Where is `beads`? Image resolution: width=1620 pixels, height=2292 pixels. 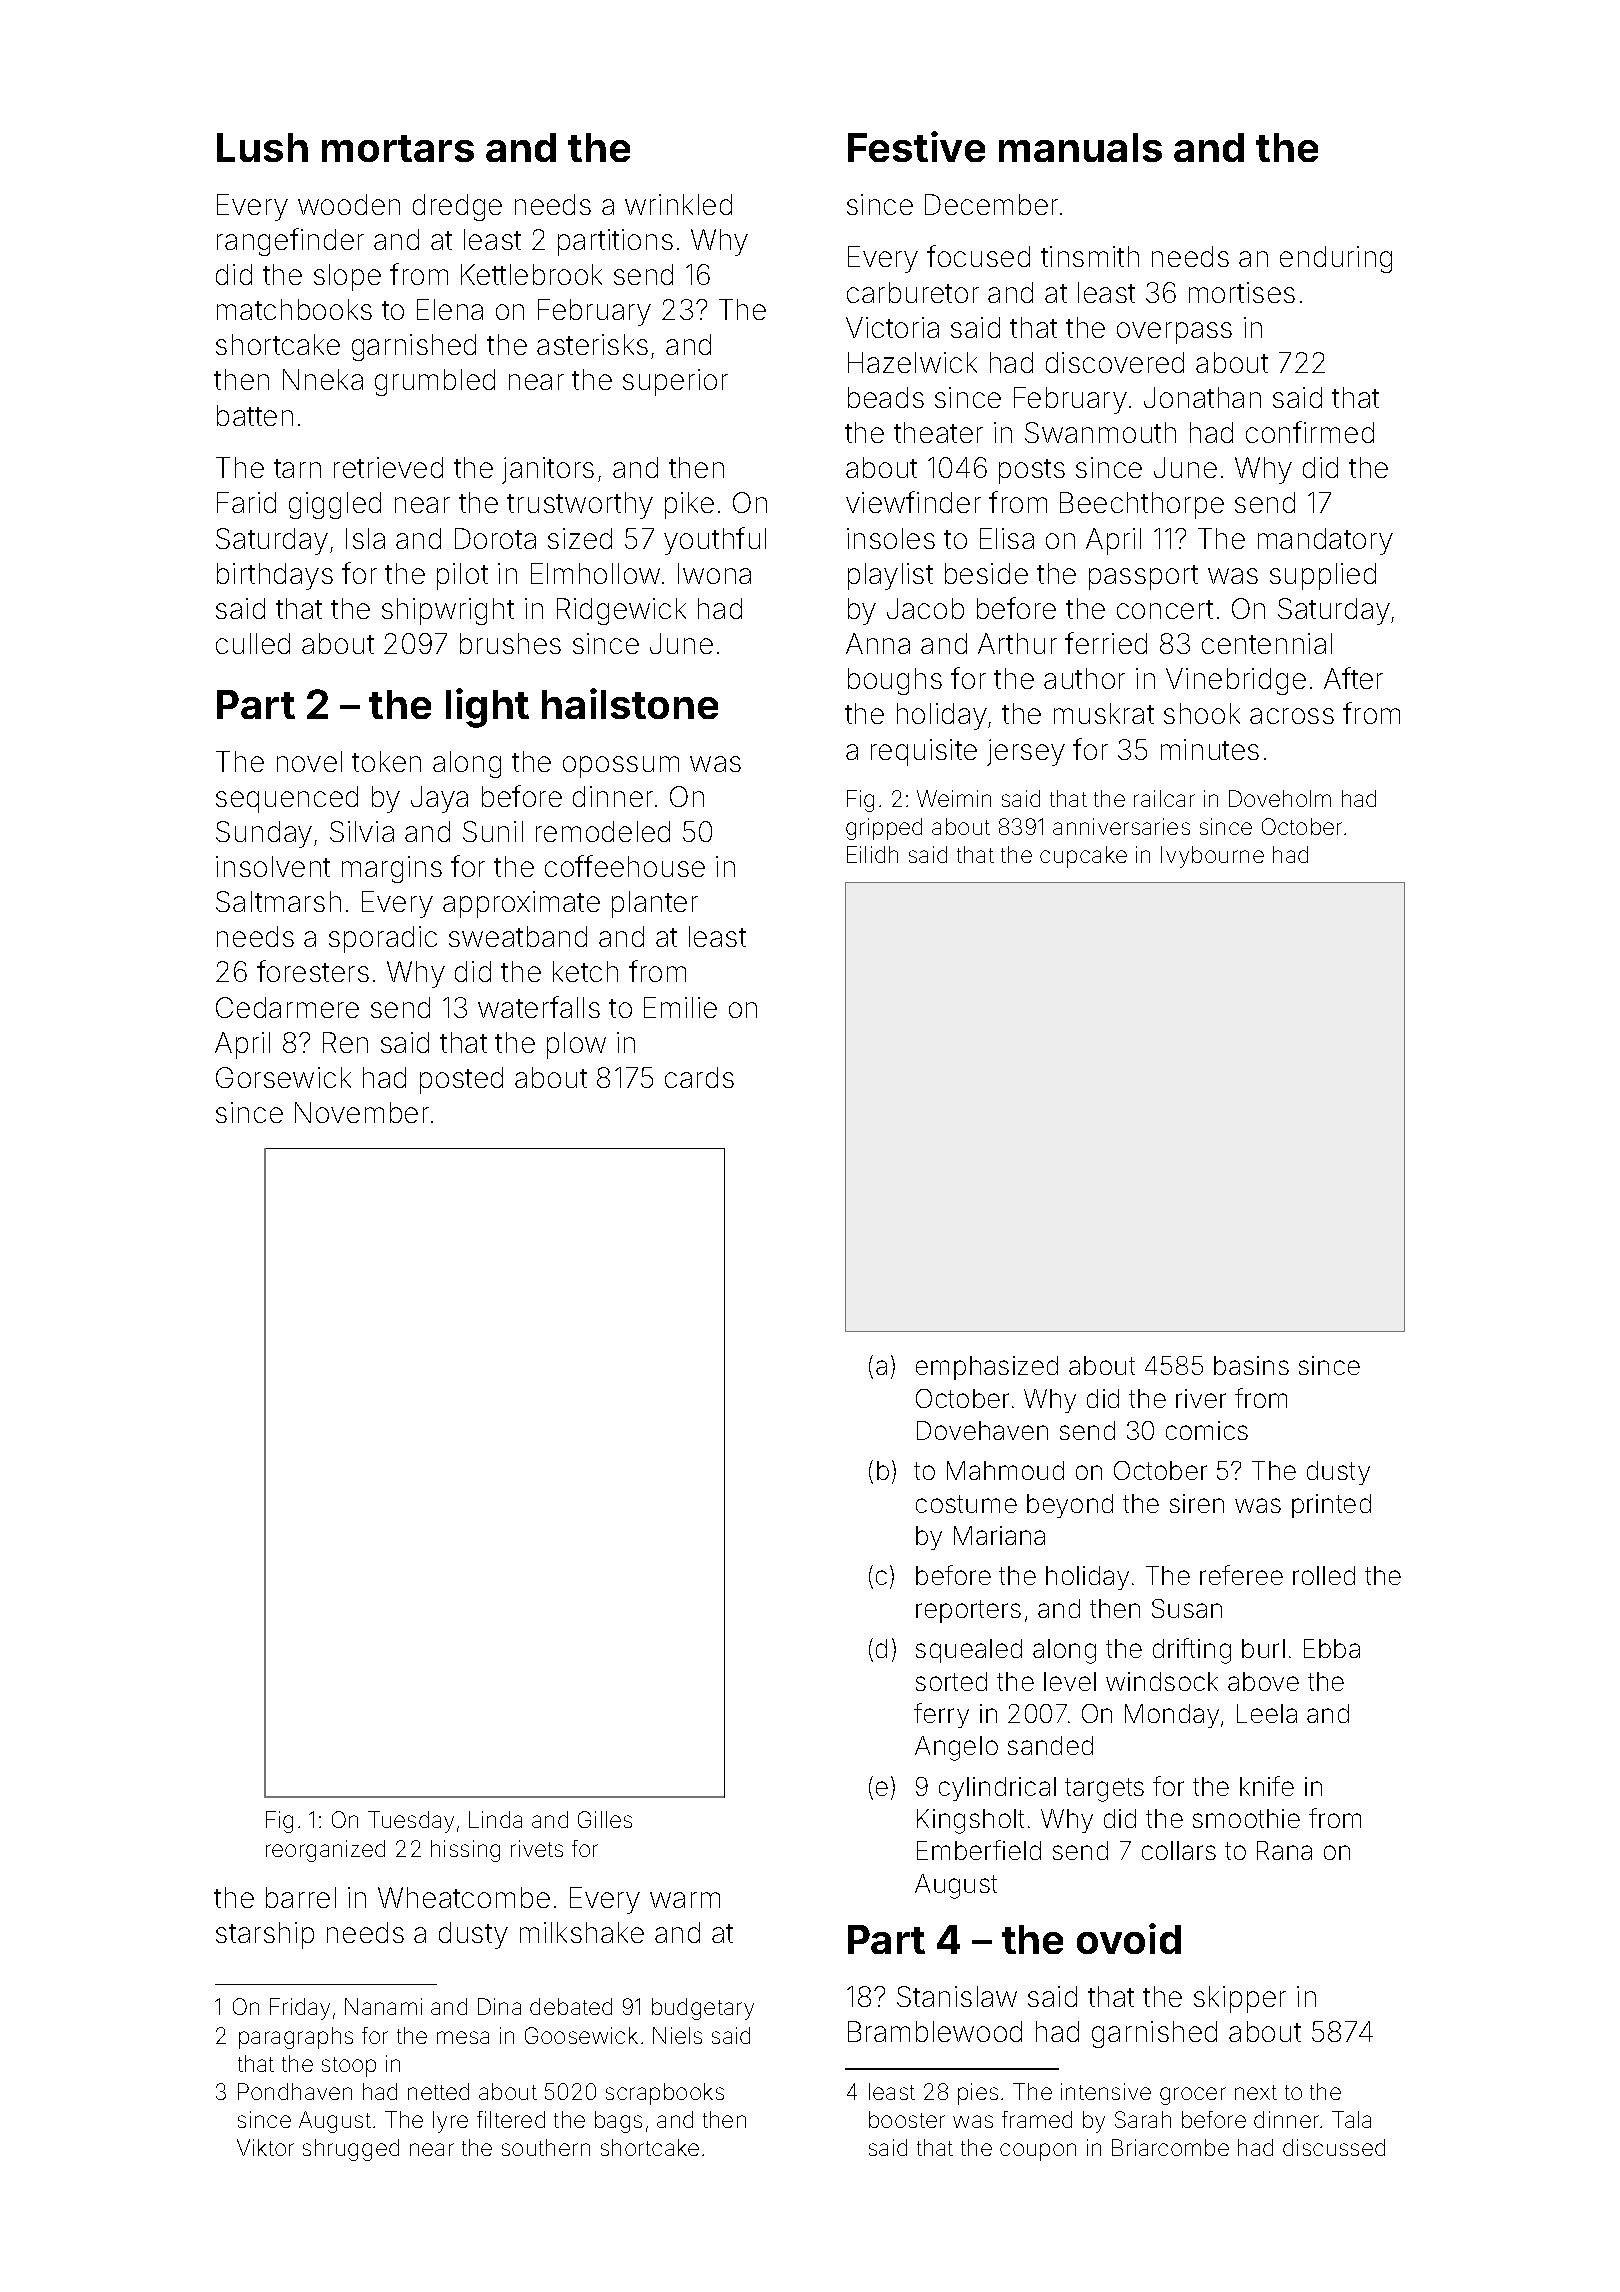
beads is located at coordinates (886, 397).
